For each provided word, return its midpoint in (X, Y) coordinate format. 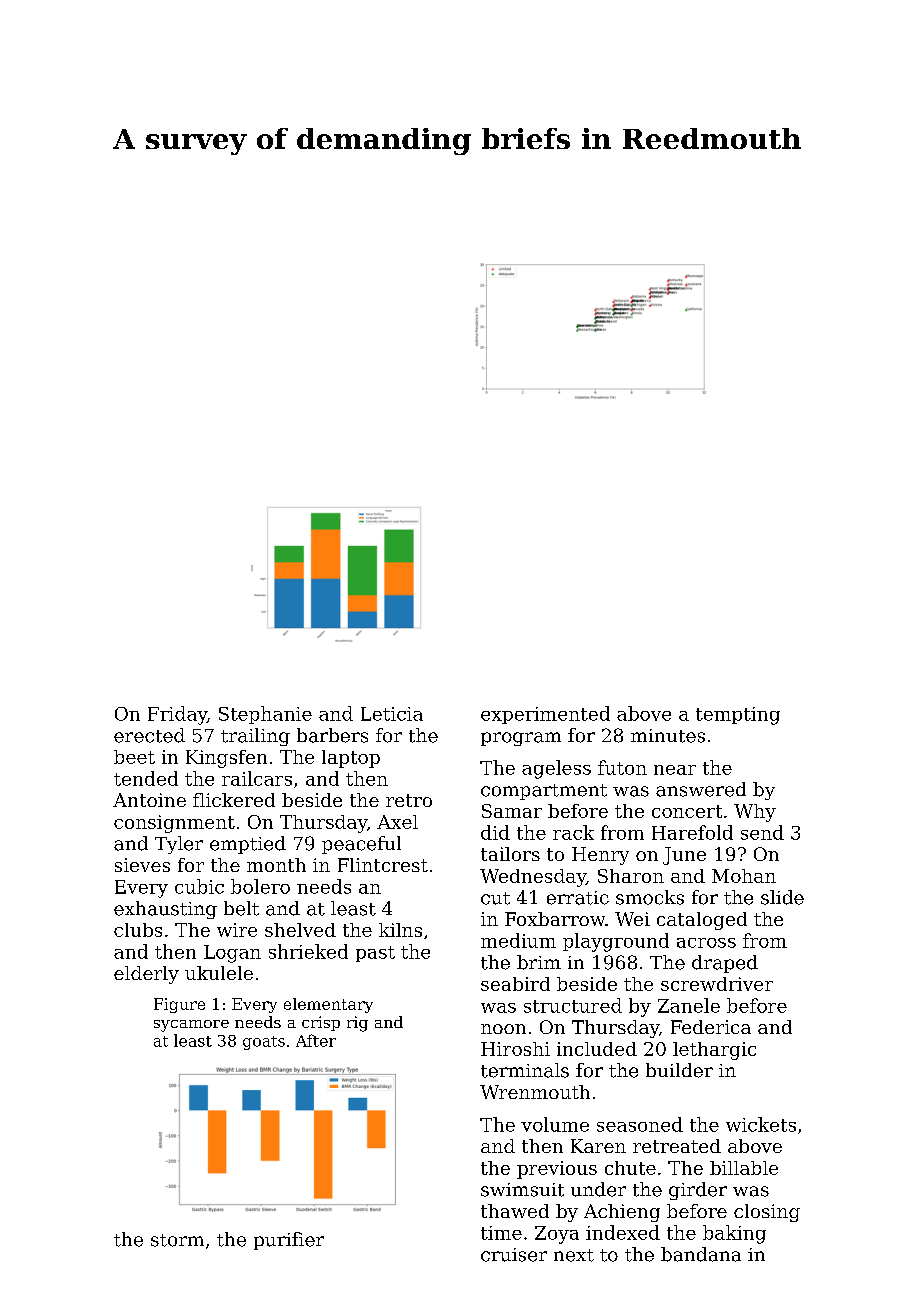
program (521, 739)
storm (177, 1240)
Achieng (622, 1213)
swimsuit (522, 1190)
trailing (255, 737)
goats (264, 1043)
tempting (738, 716)
